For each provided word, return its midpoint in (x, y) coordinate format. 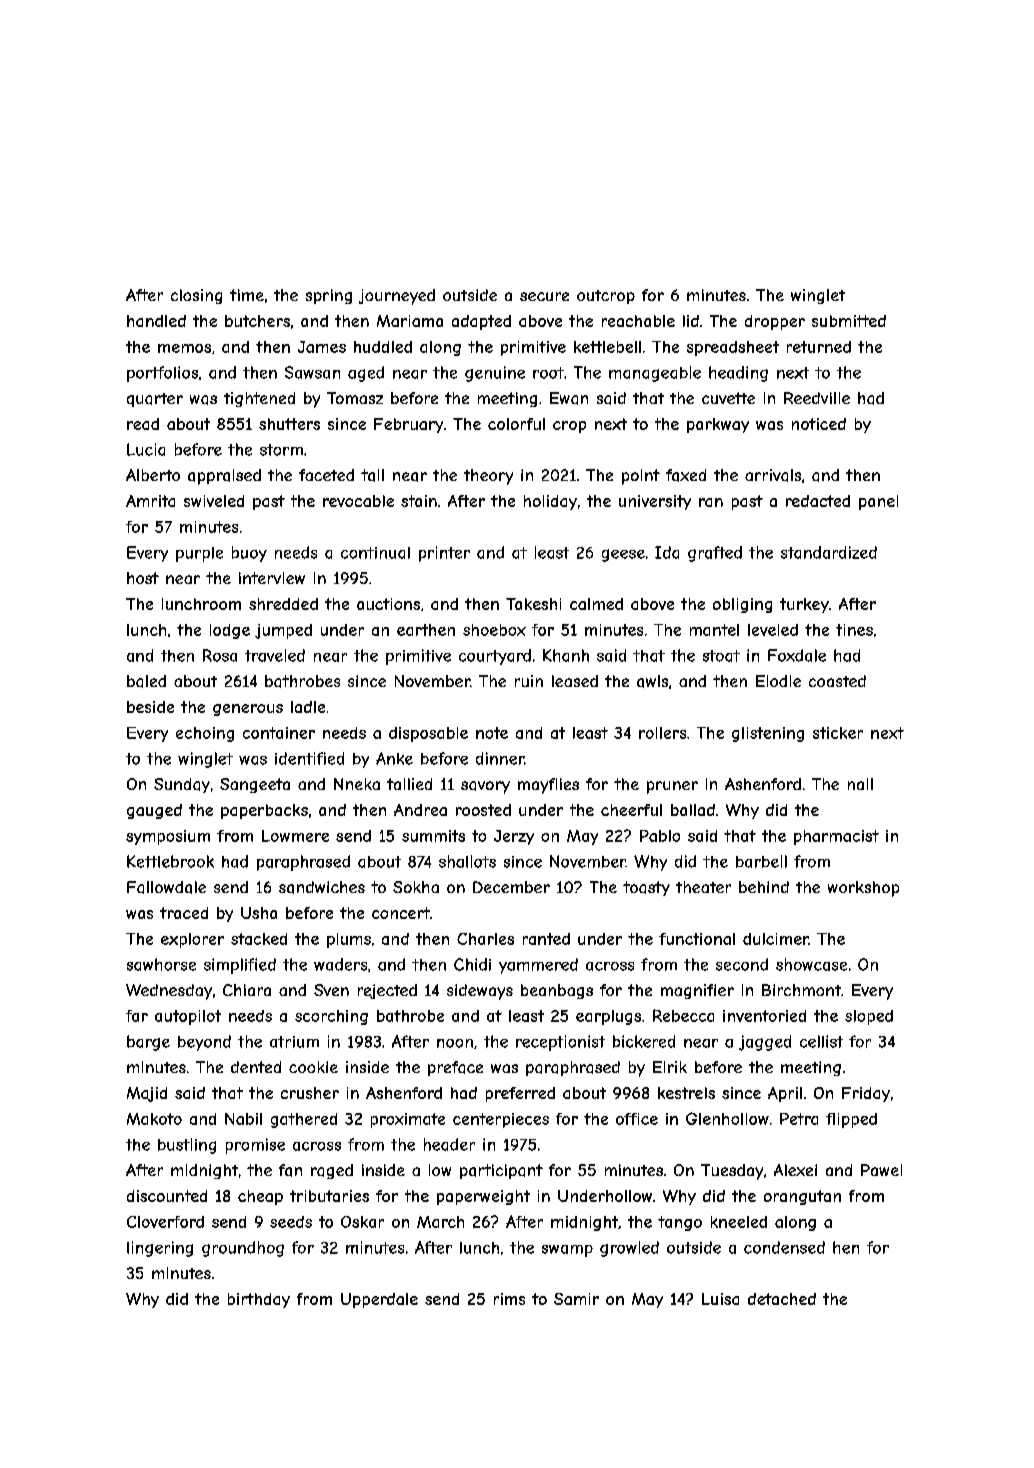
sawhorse (161, 964)
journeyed (397, 297)
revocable (358, 501)
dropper (775, 322)
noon (455, 1043)
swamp (567, 1251)
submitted (849, 321)
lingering (160, 1249)
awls (652, 681)
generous (248, 710)
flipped (851, 1120)
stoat (721, 656)
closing (196, 296)
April (785, 1094)
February (408, 425)
